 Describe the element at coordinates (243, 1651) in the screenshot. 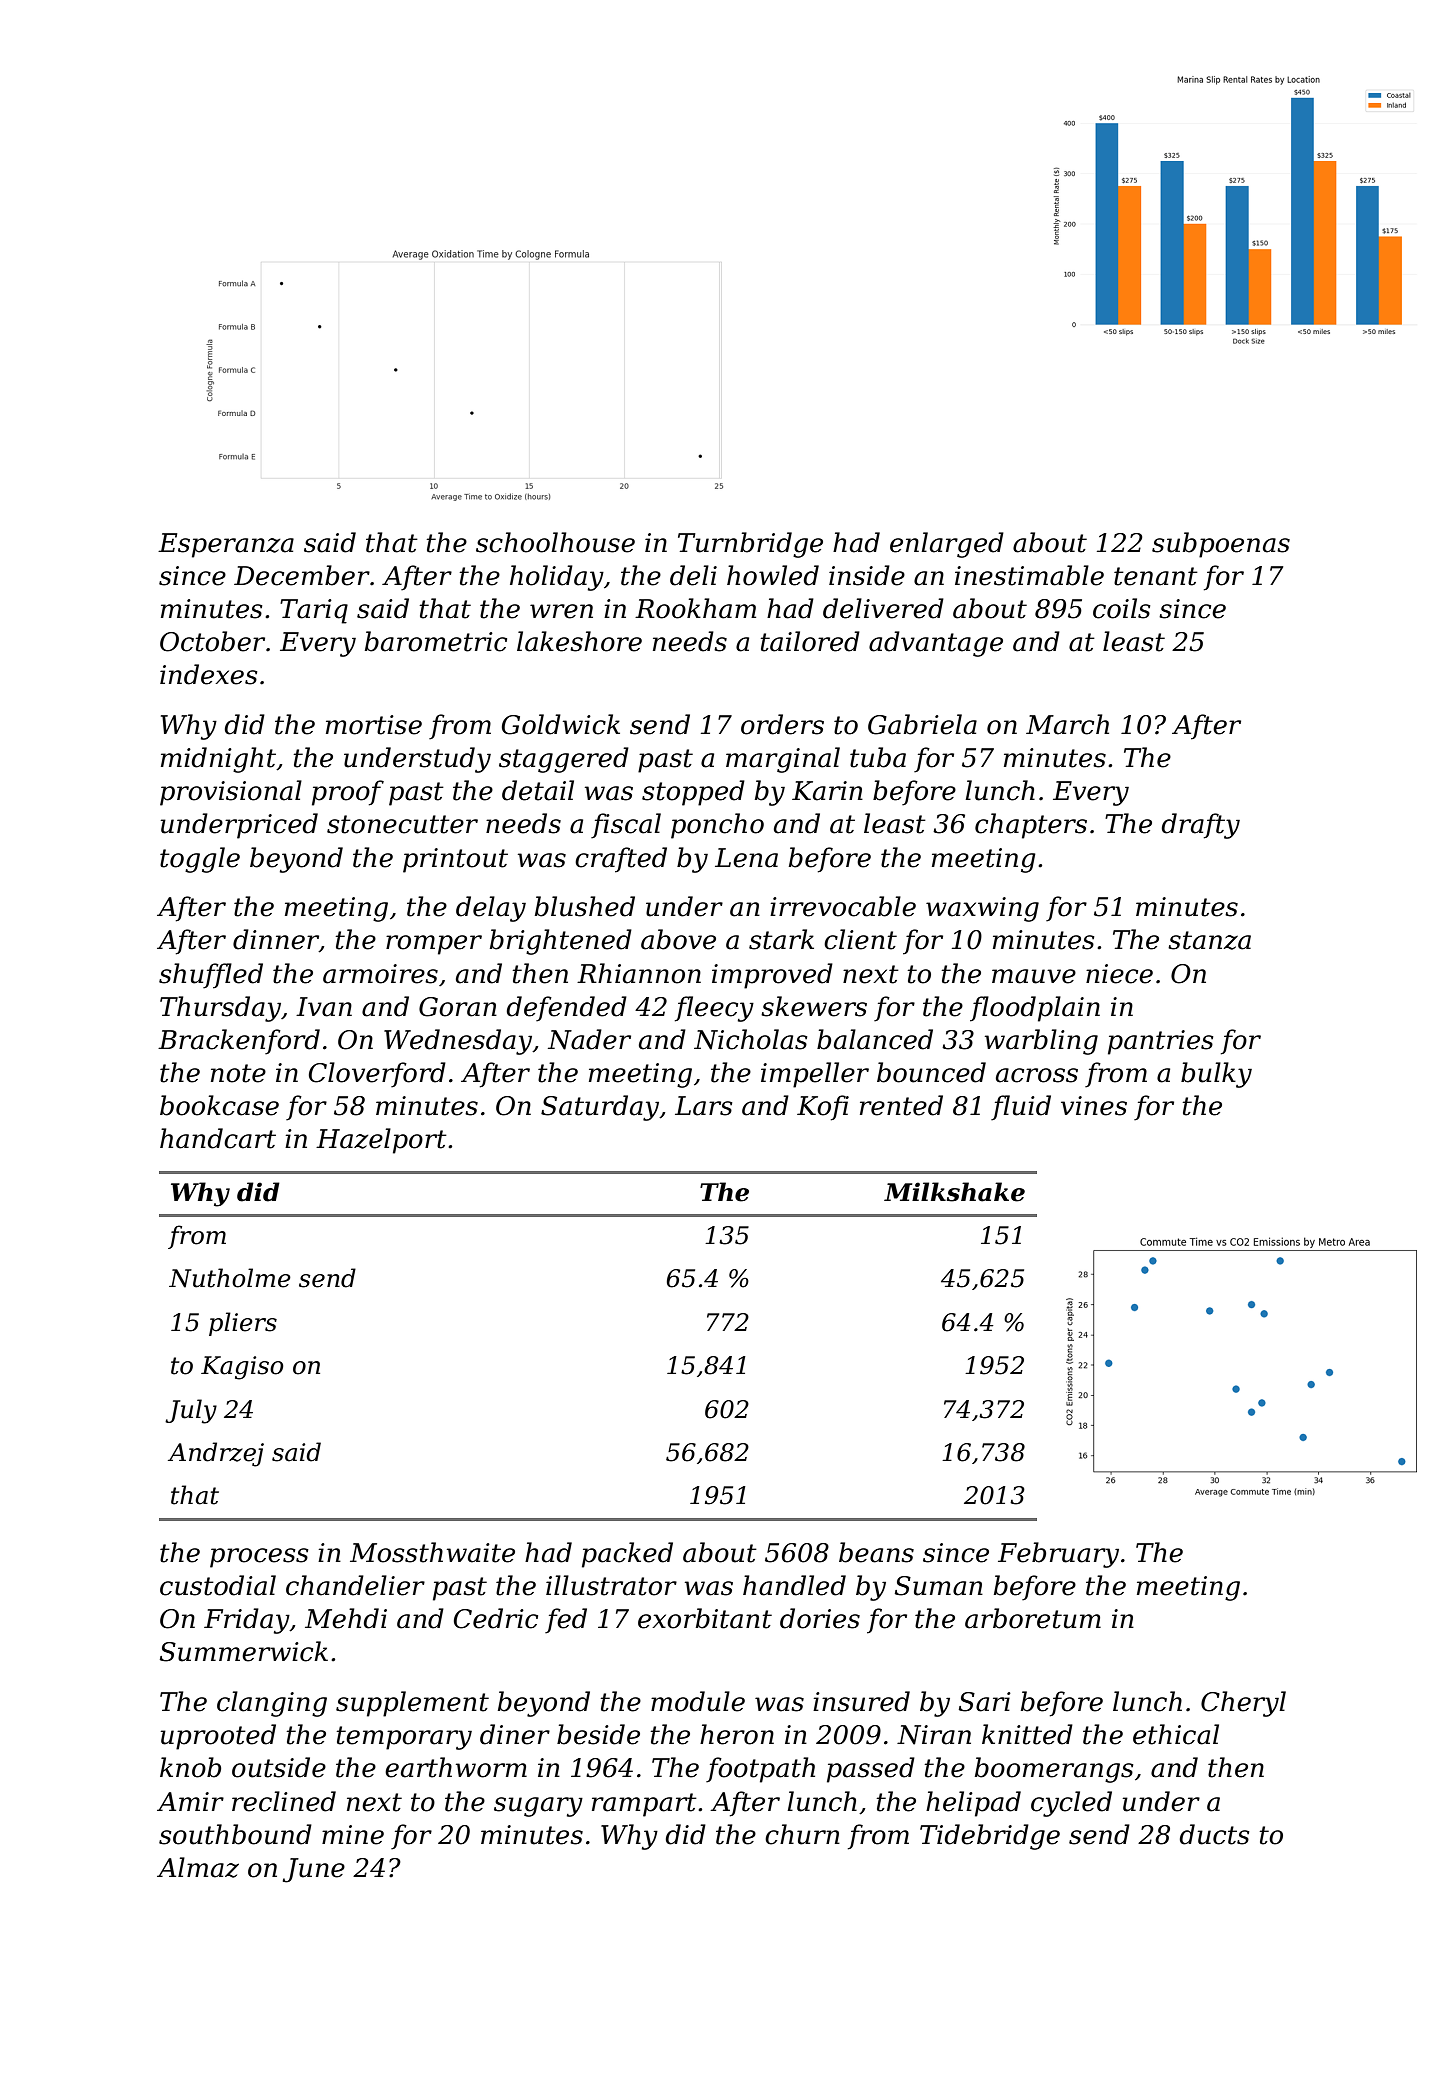

I see `Summerwick` at that location.
